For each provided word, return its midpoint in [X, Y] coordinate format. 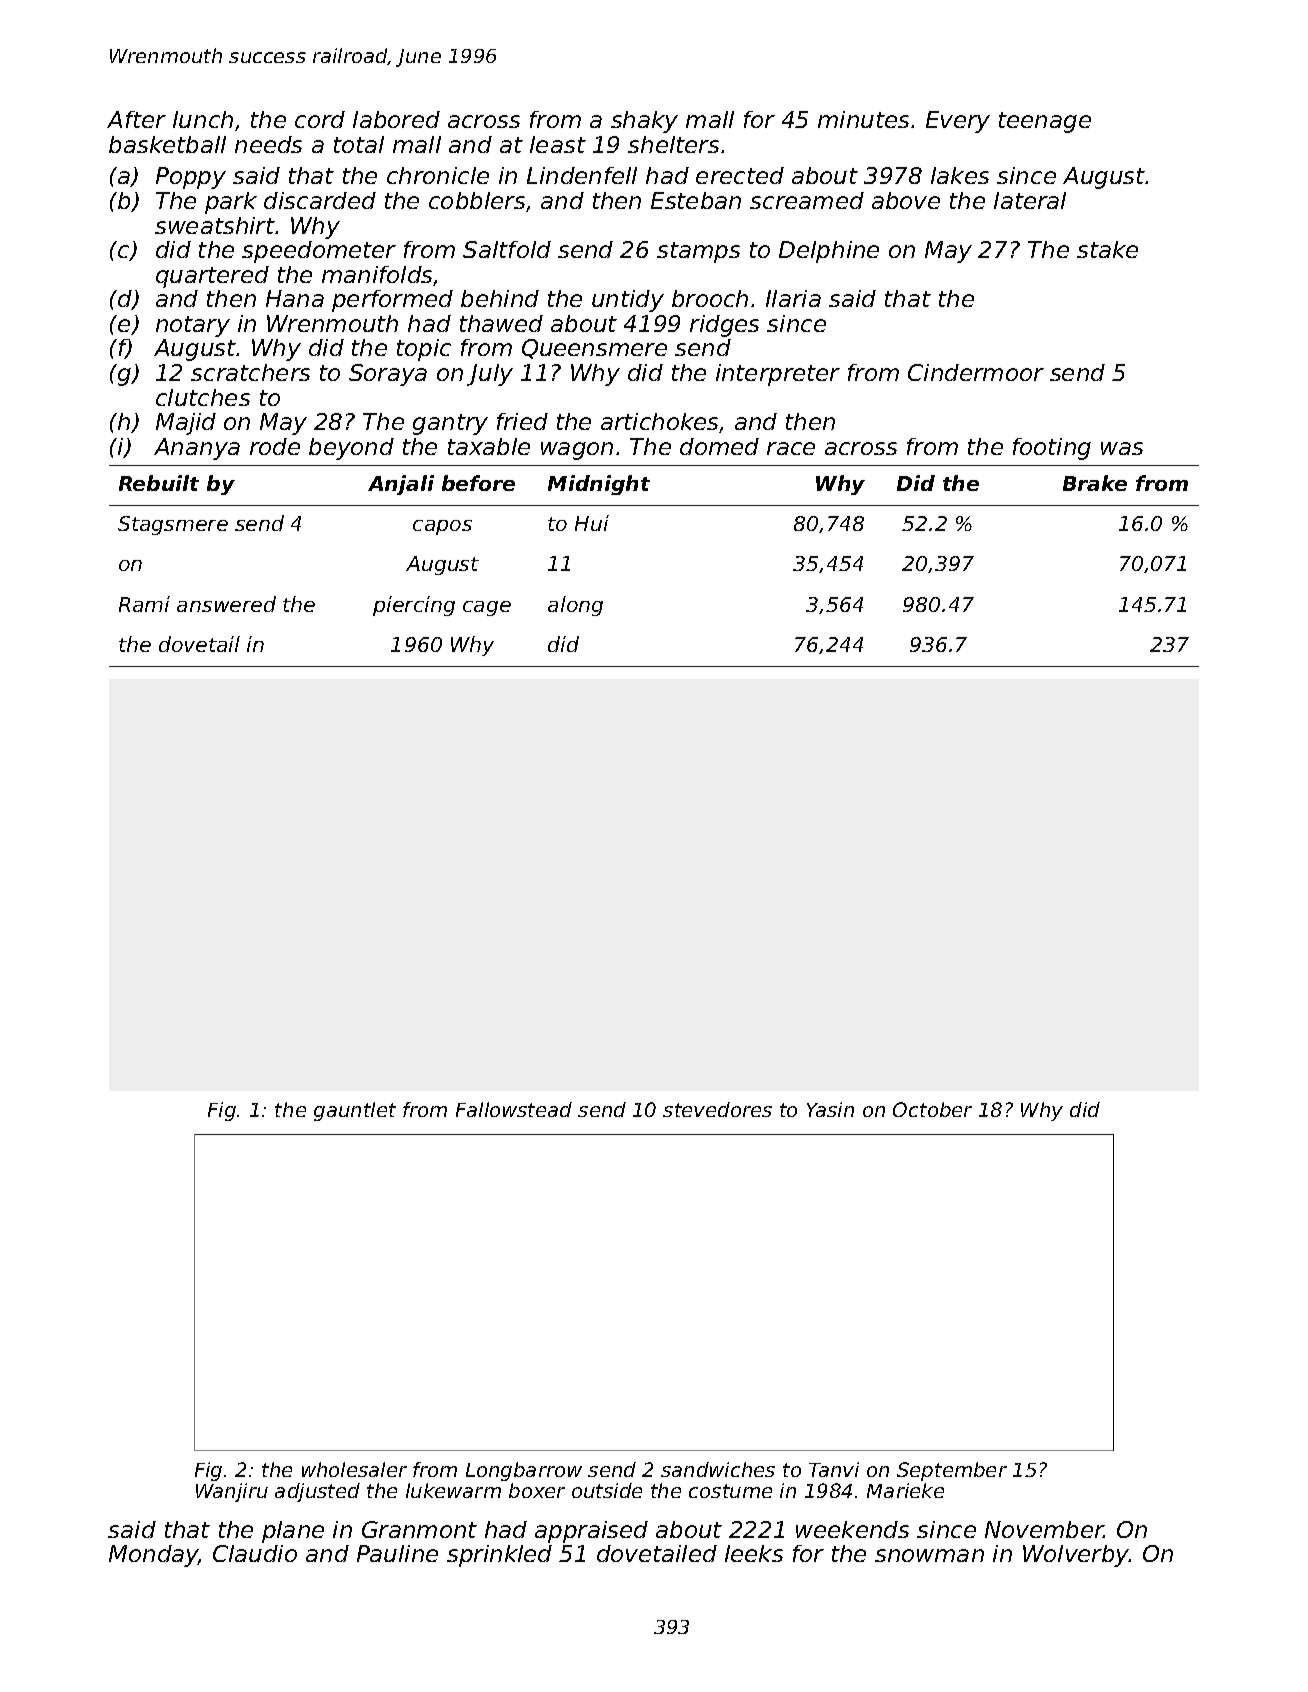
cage [487, 608]
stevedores [717, 1109]
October [932, 1109]
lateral [1030, 200]
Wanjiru [232, 1492]
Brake [1095, 483]
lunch [203, 119]
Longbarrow [524, 1471]
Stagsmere [173, 525]
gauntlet [355, 1111]
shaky [644, 122]
